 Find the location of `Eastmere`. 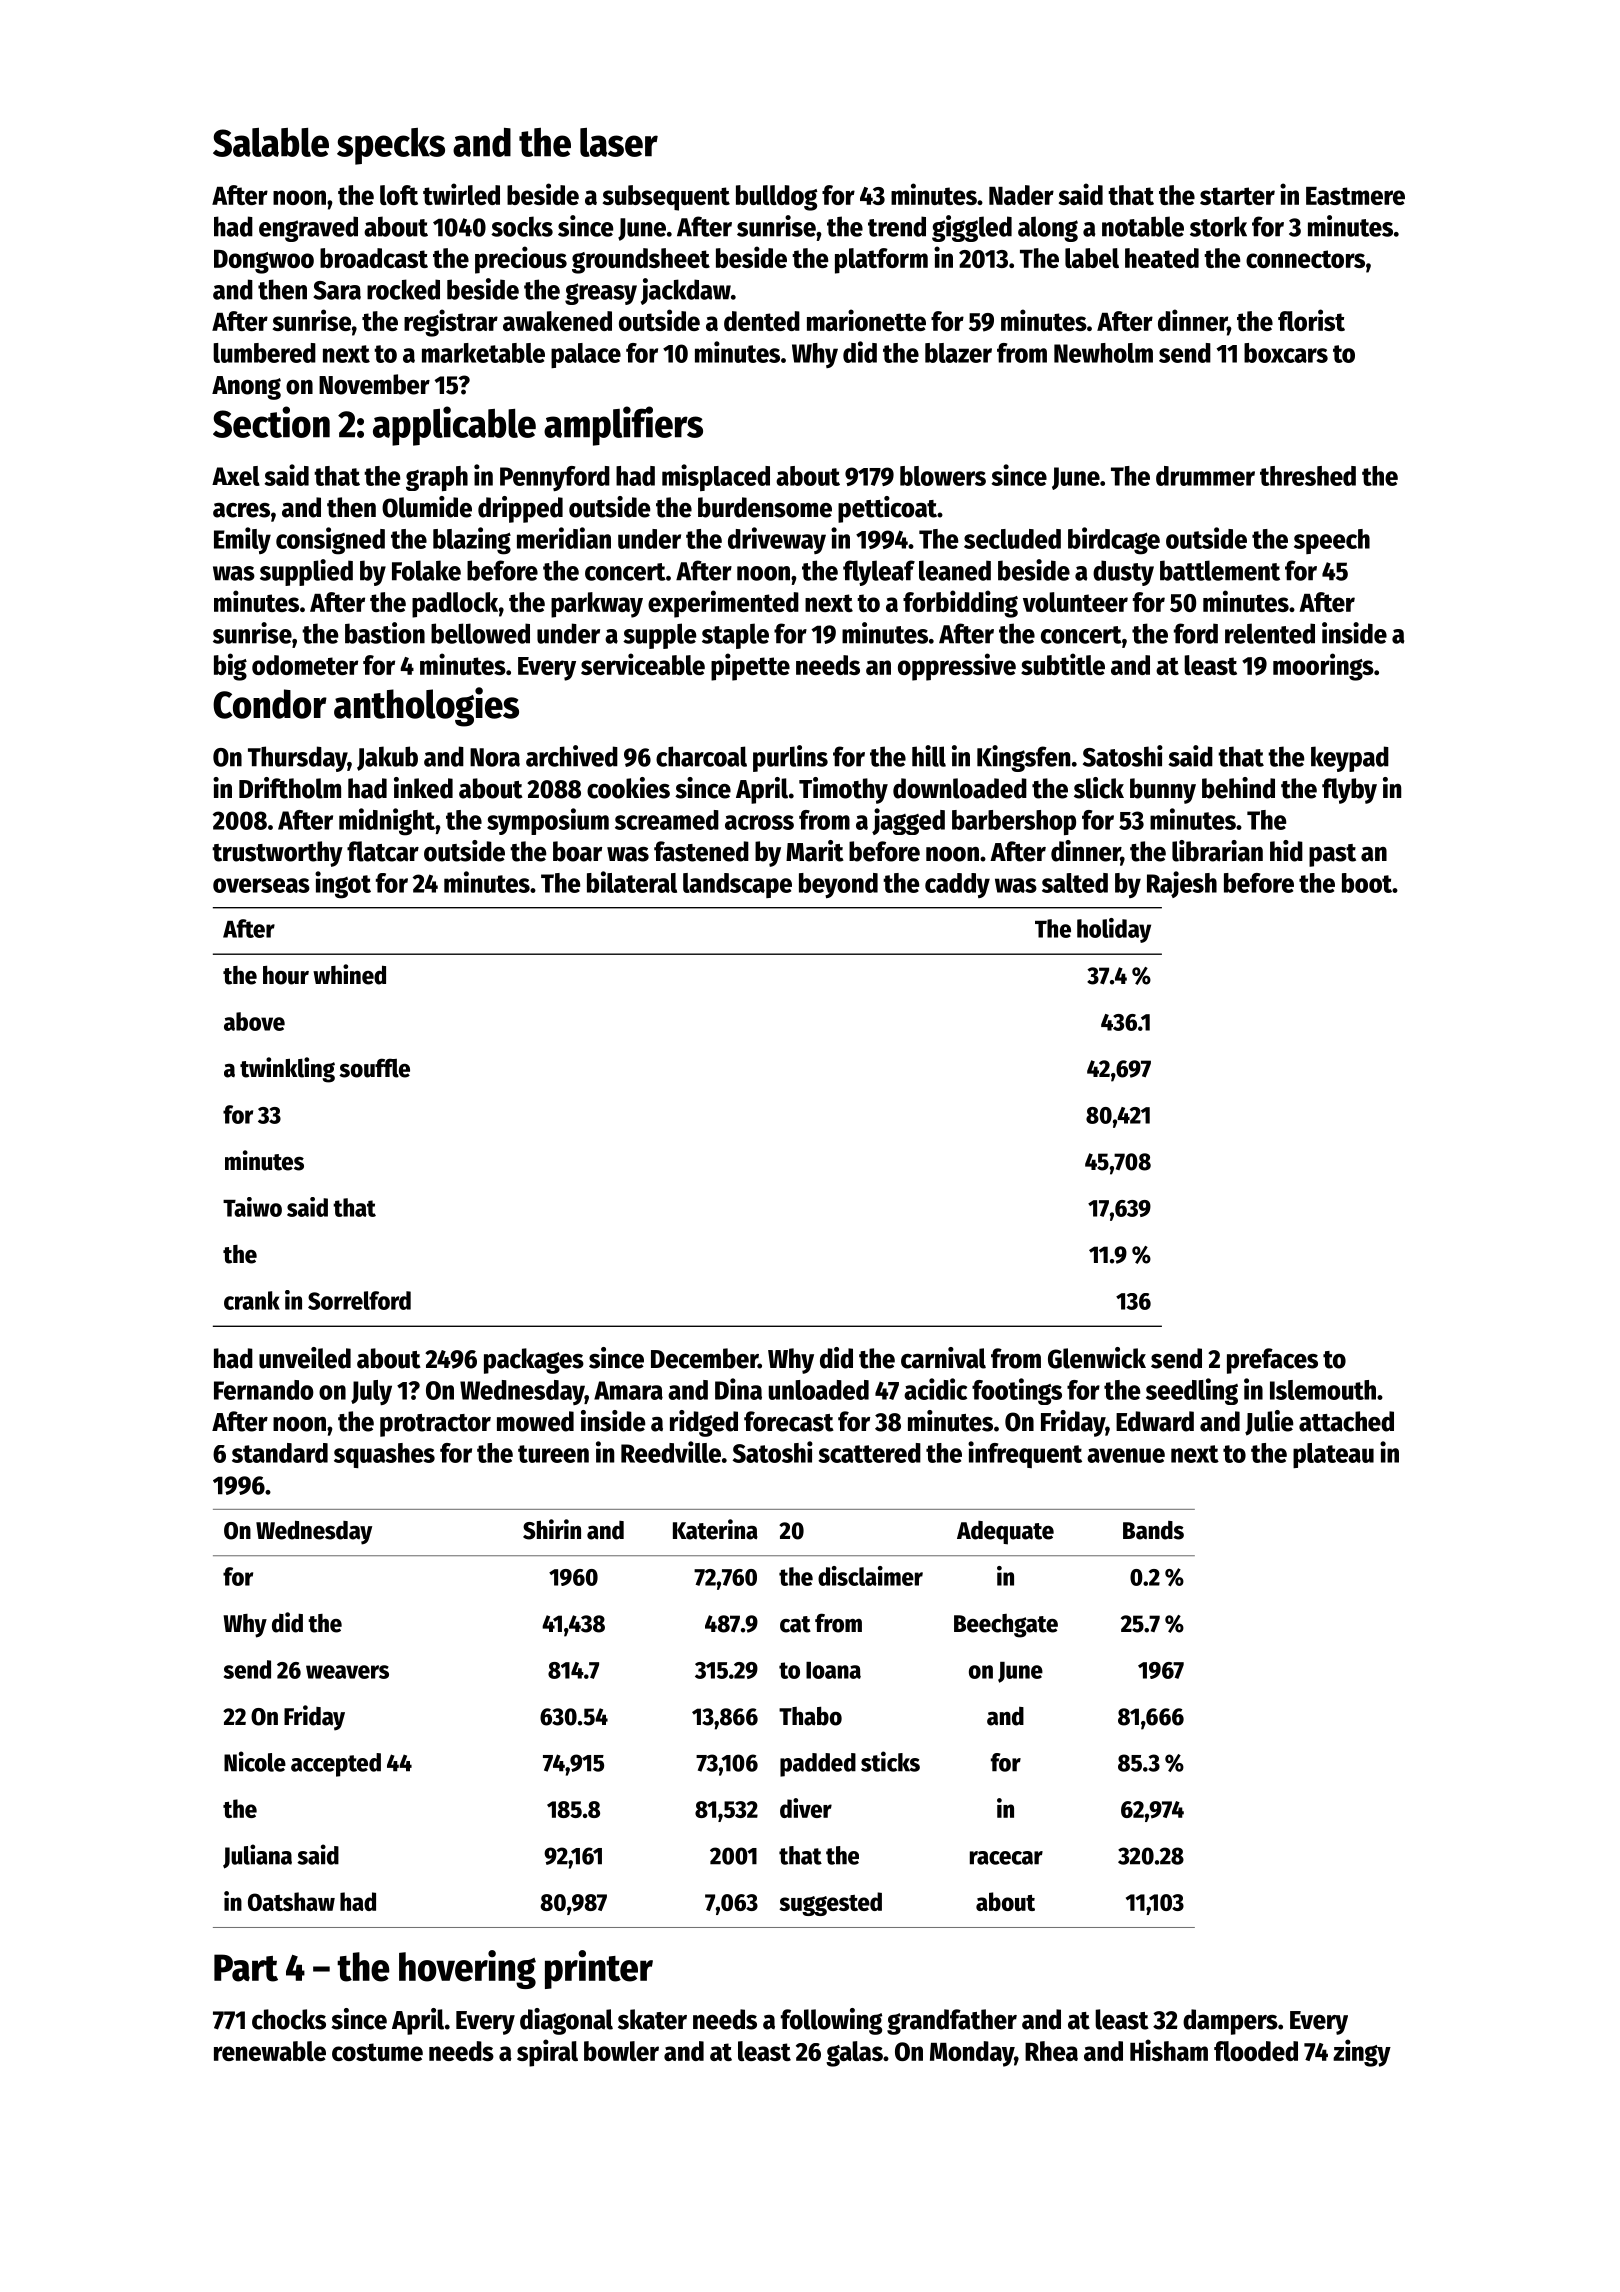

Eastmere is located at coordinates (1355, 196).
